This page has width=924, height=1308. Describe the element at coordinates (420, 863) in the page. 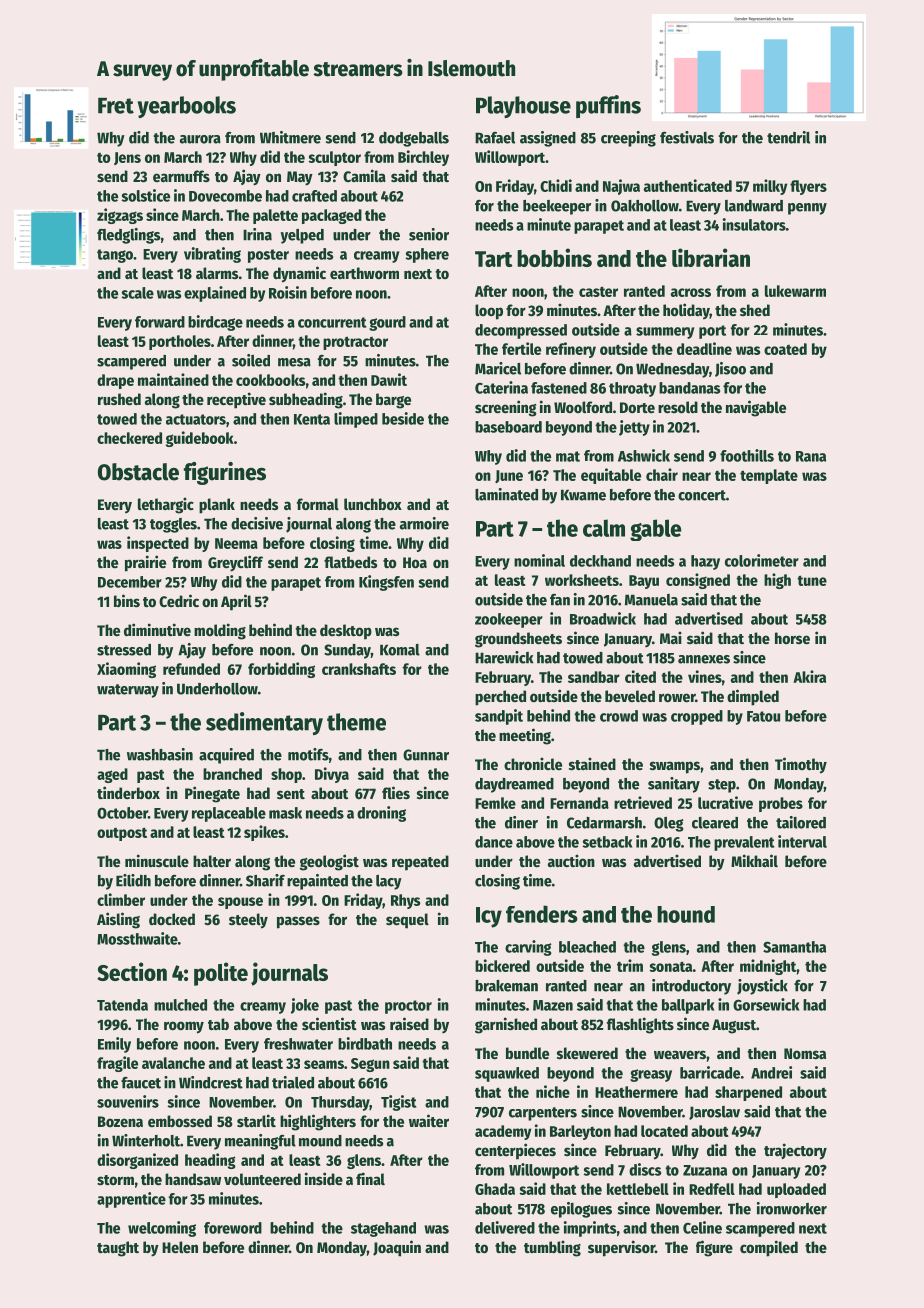

I see `repeated` at that location.
